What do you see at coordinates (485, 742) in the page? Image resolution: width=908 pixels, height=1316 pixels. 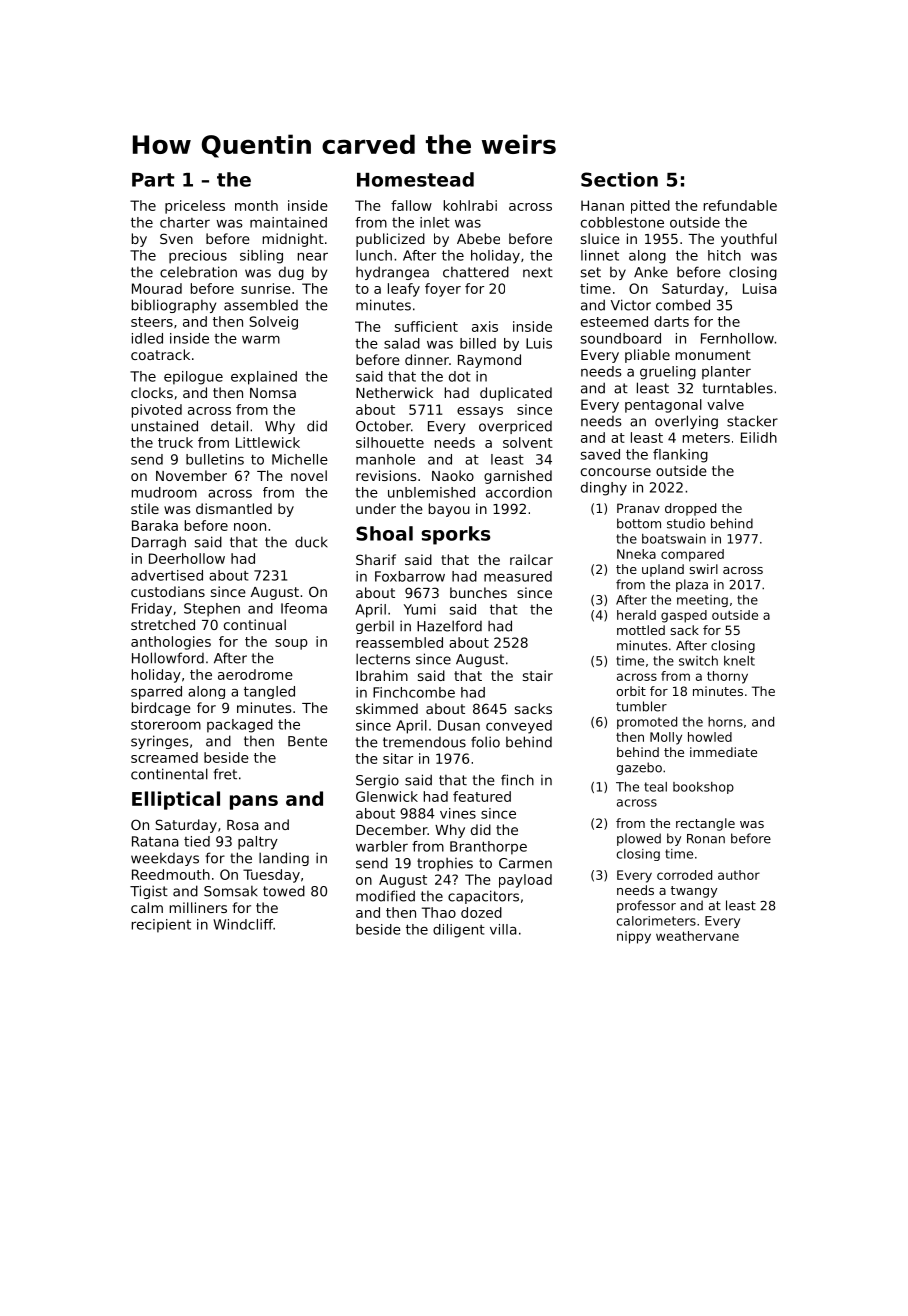 I see `folio` at bounding box center [485, 742].
